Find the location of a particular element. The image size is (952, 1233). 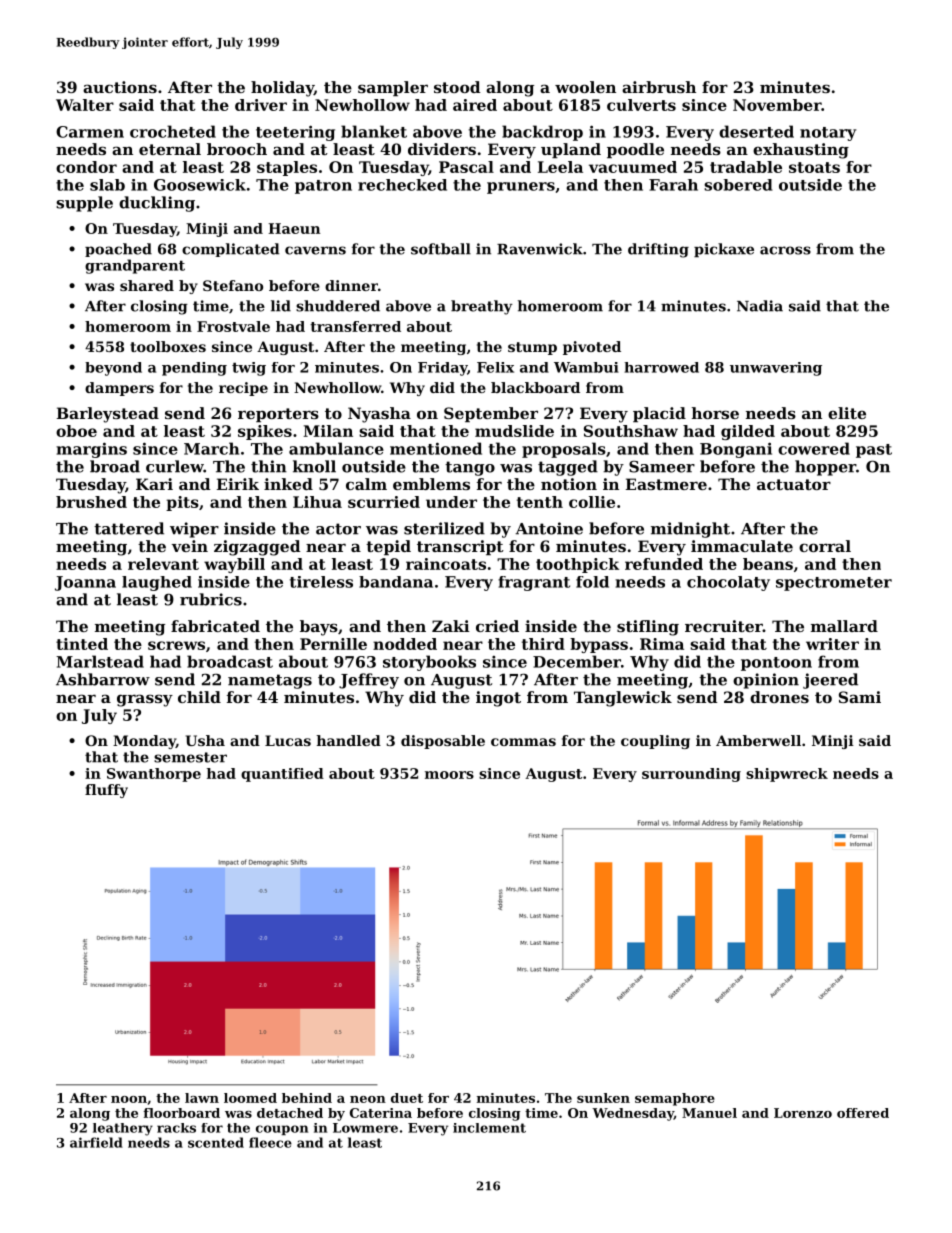

softball is located at coordinates (441, 249).
